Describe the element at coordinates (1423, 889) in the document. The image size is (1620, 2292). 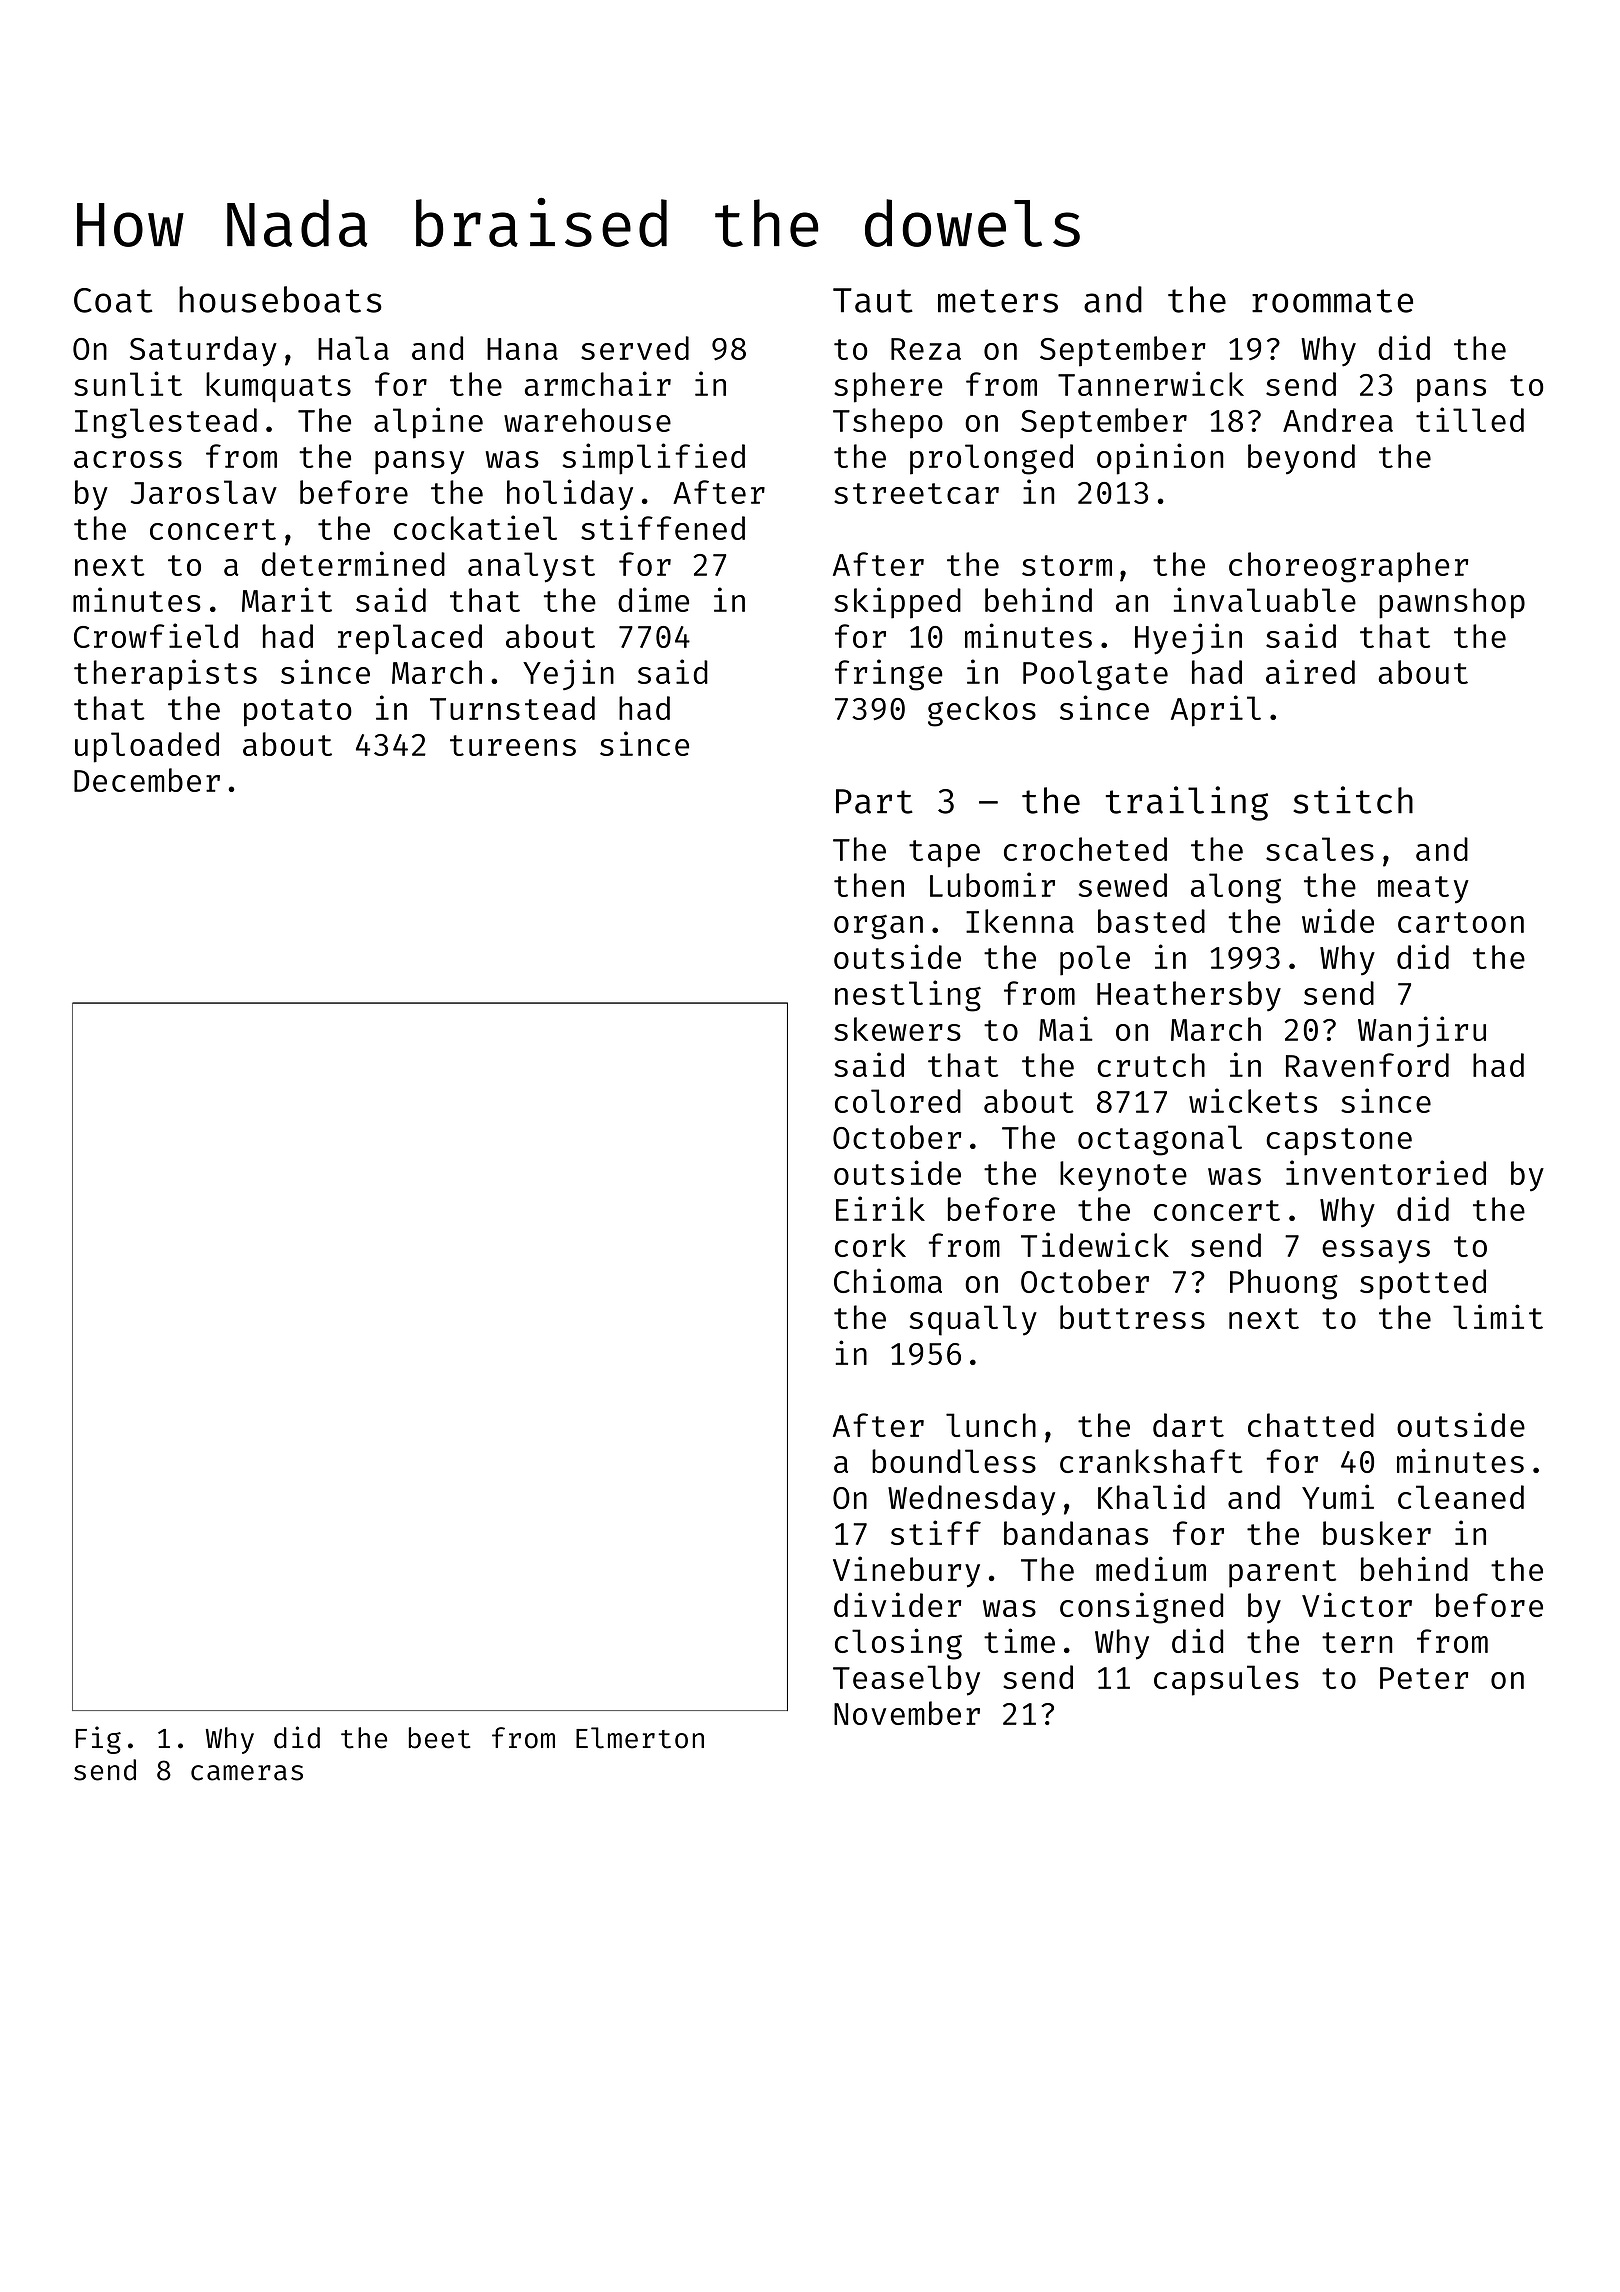
I see `meaty` at that location.
